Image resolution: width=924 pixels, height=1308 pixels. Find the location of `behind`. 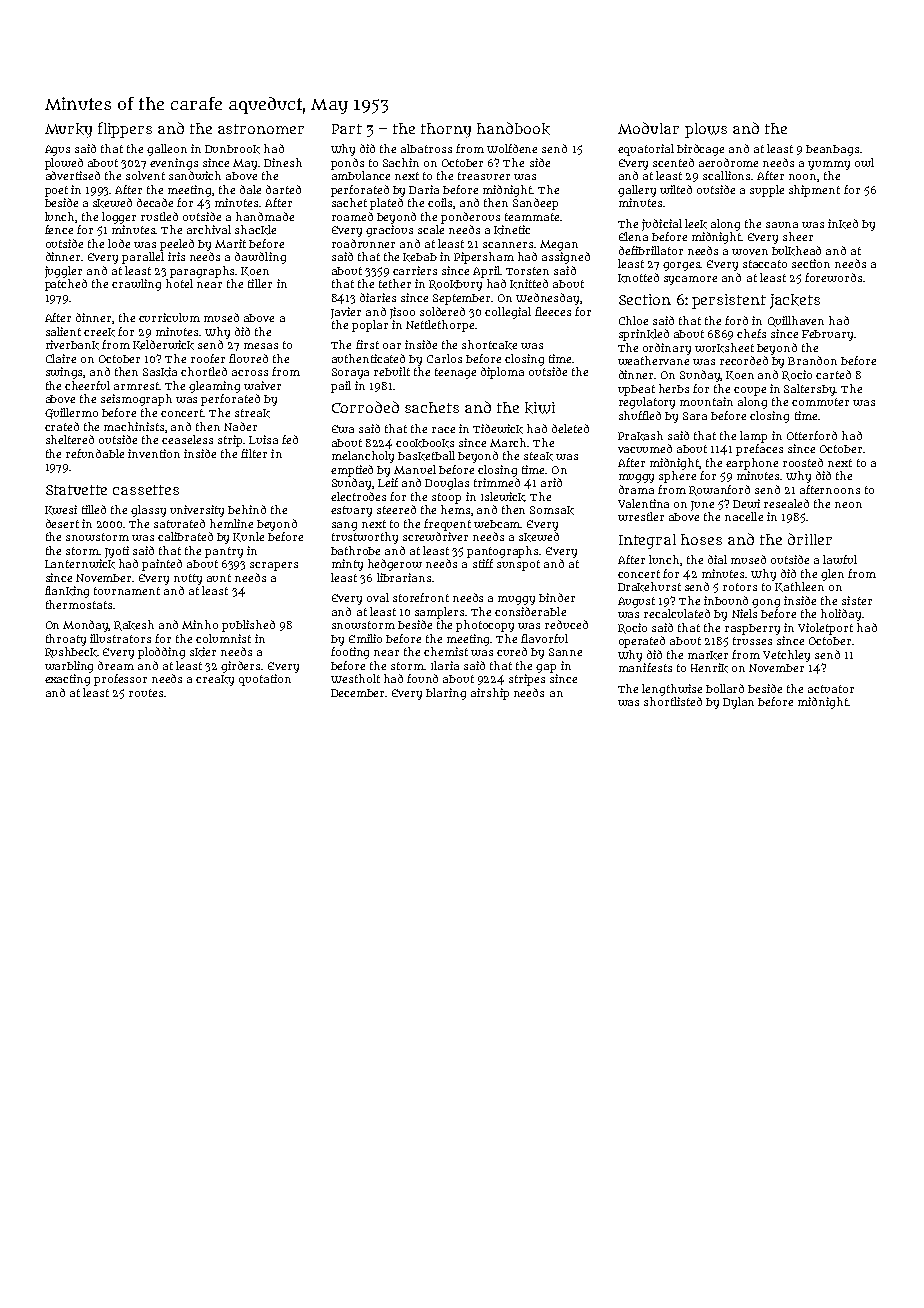

behind is located at coordinates (247, 509).
